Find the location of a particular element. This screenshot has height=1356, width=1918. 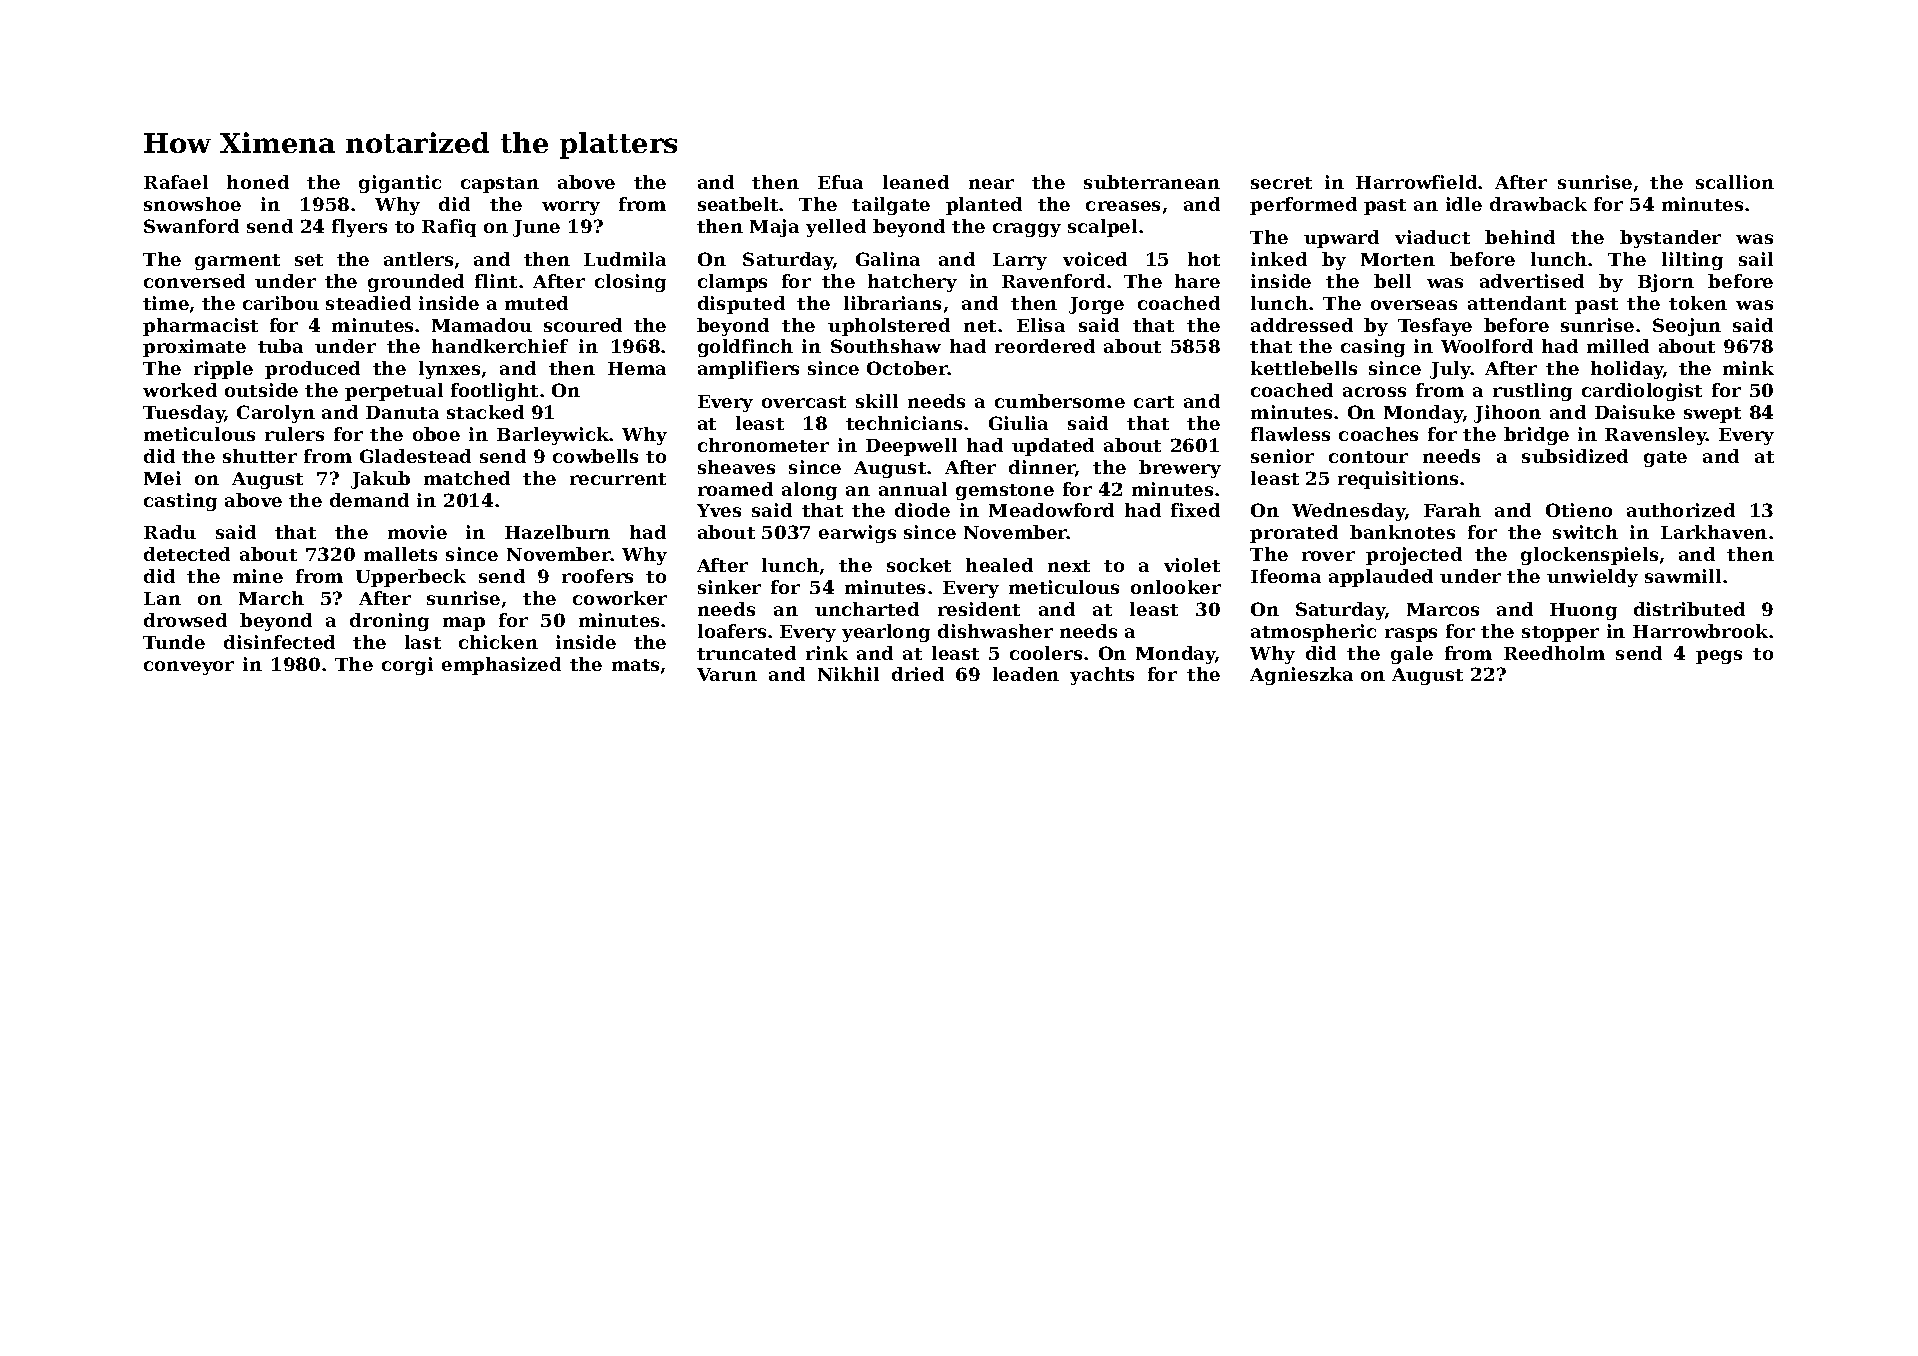

conveyor is located at coordinates (189, 668).
